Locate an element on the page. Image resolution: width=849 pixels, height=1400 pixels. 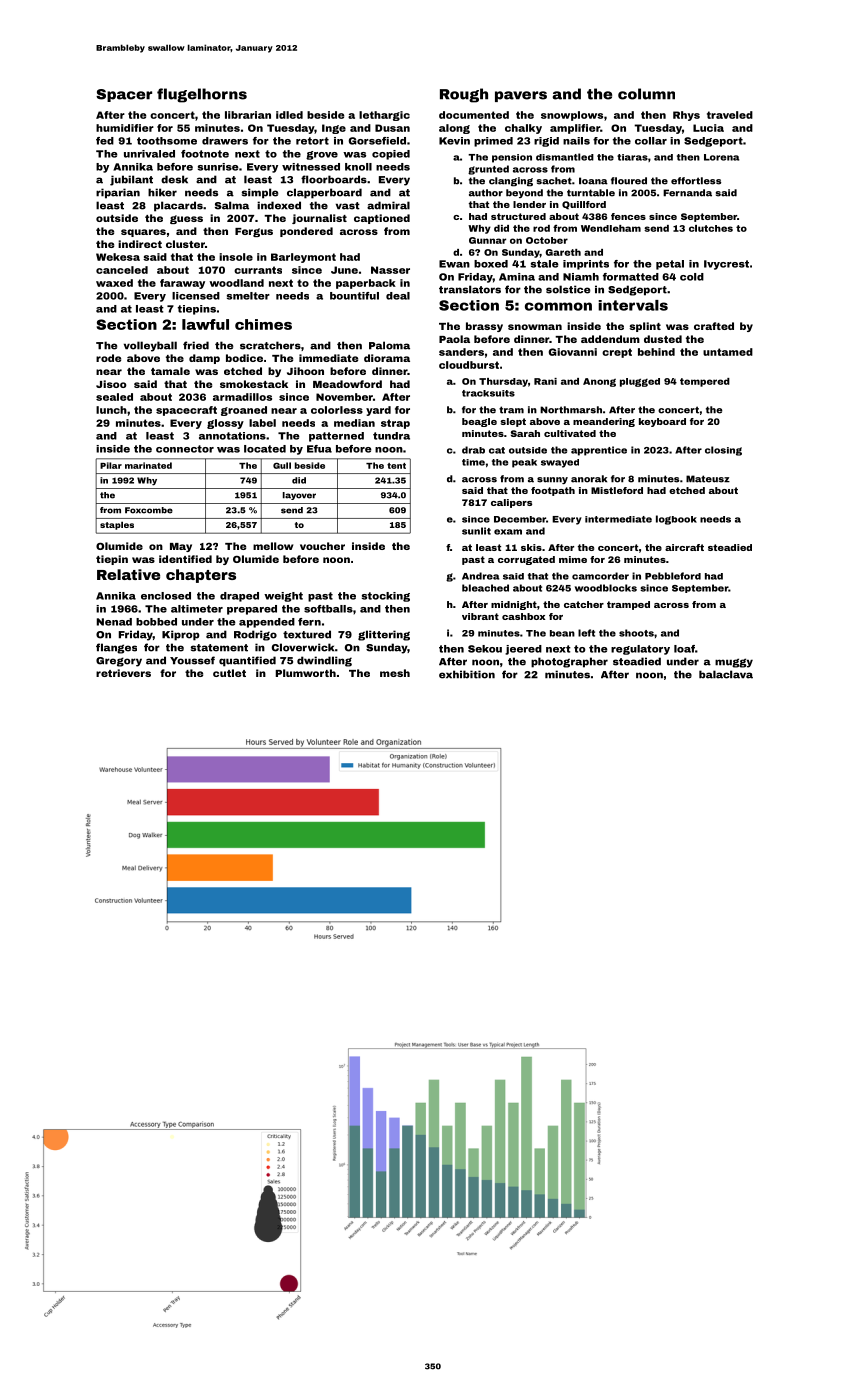
Gull is located at coordinates (282, 465).
